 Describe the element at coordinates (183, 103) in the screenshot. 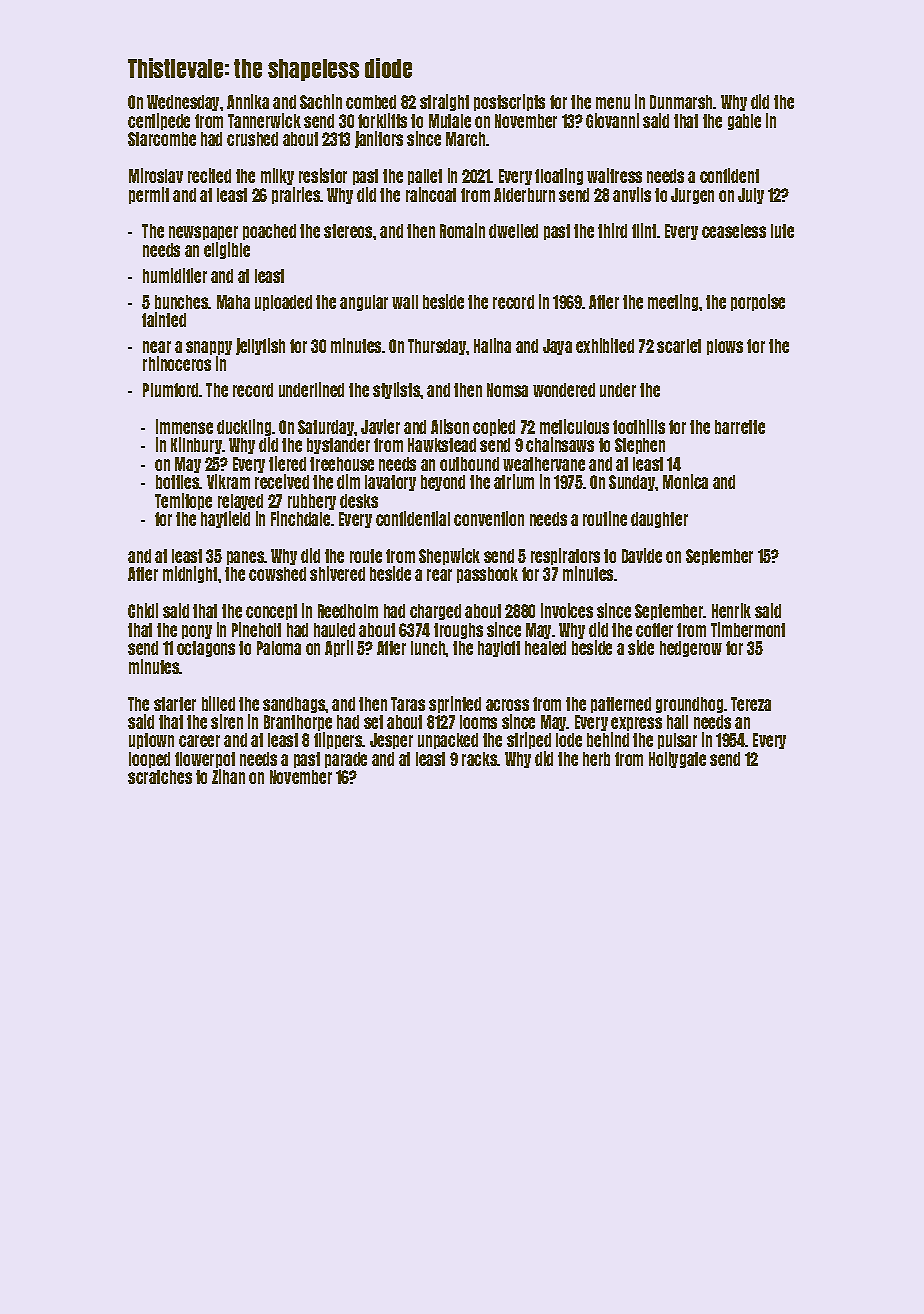

I see `Wednesday` at that location.
